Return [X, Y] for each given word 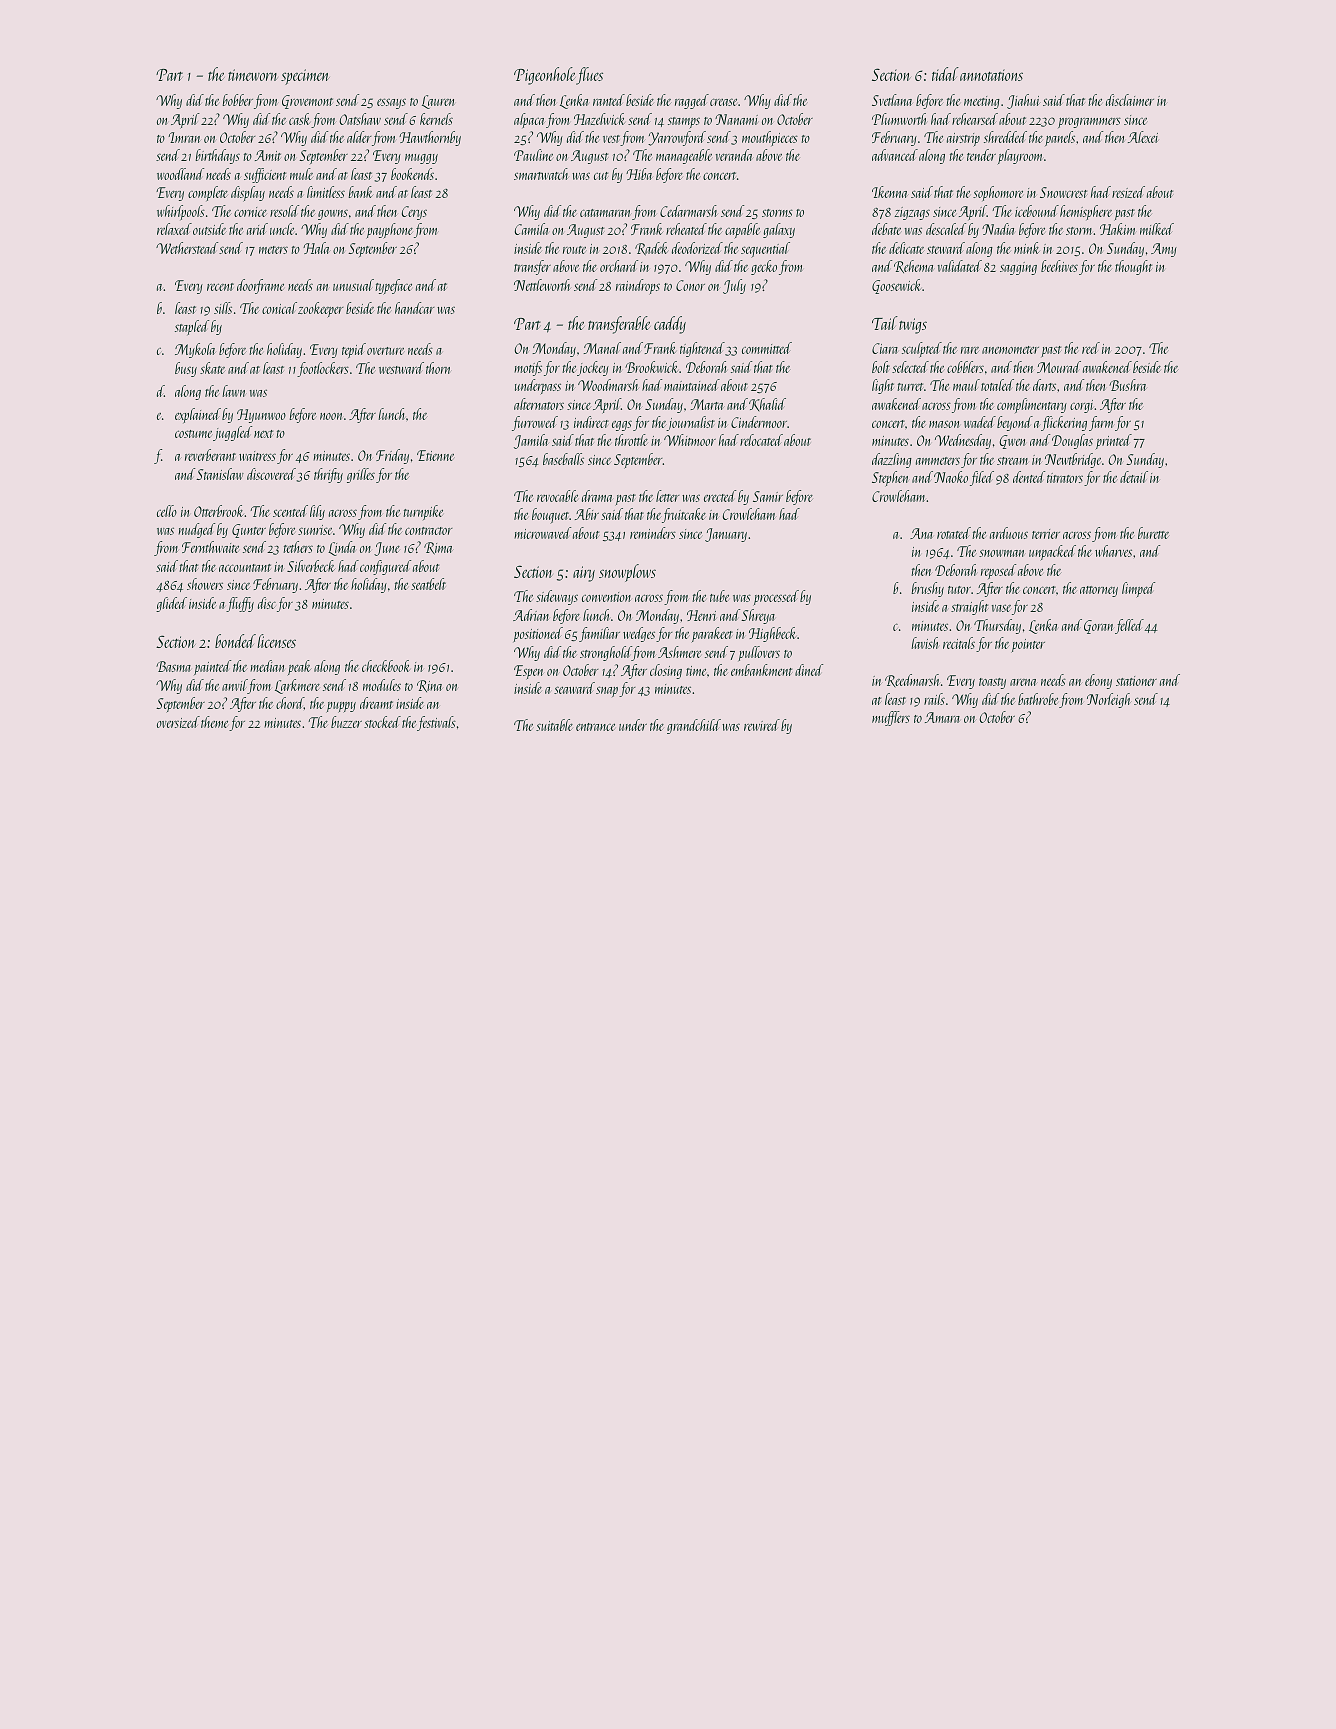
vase [1001, 608]
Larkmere [297, 686]
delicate [906, 248]
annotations [991, 75]
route [574, 250]
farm [1101, 423]
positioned [538, 634]
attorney [1099, 591]
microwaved [543, 533]
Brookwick [651, 367]
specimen [305, 77]
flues [589, 76]
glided [171, 604]
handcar [414, 308]
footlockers [323, 369]
